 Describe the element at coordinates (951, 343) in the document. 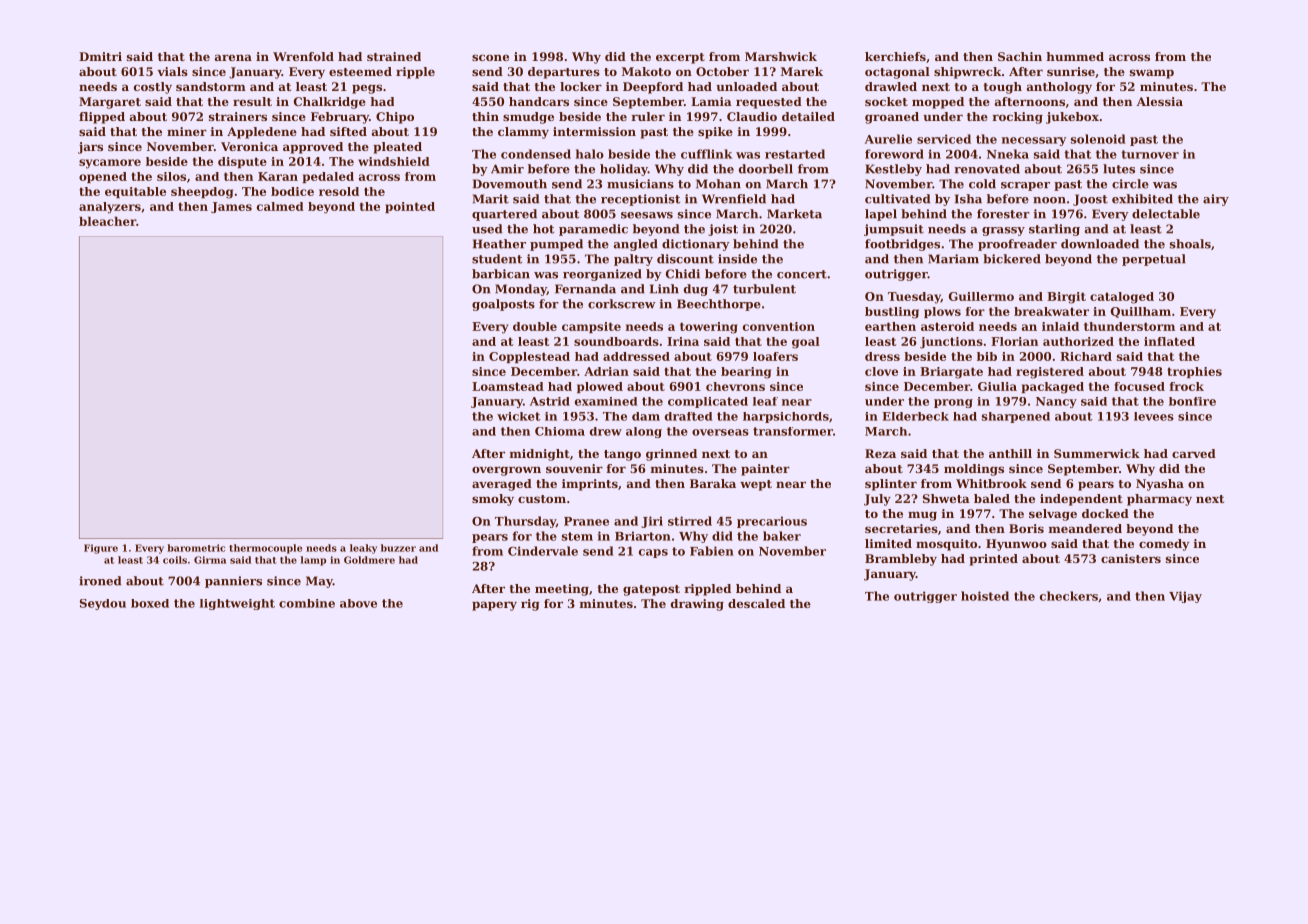

I see `junctions` at that location.
